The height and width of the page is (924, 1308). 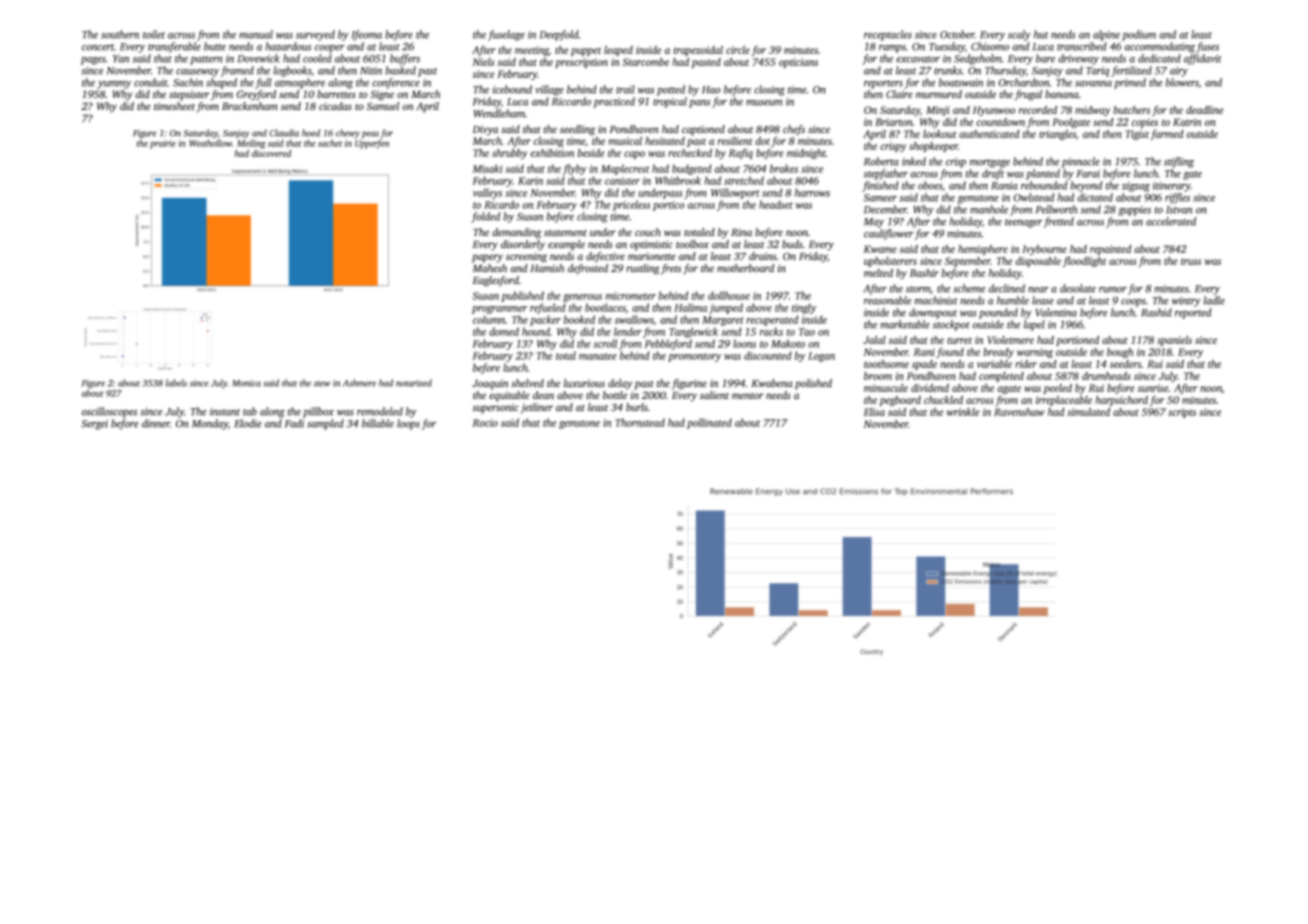 What do you see at coordinates (1062, 94) in the page?
I see `banana` at bounding box center [1062, 94].
